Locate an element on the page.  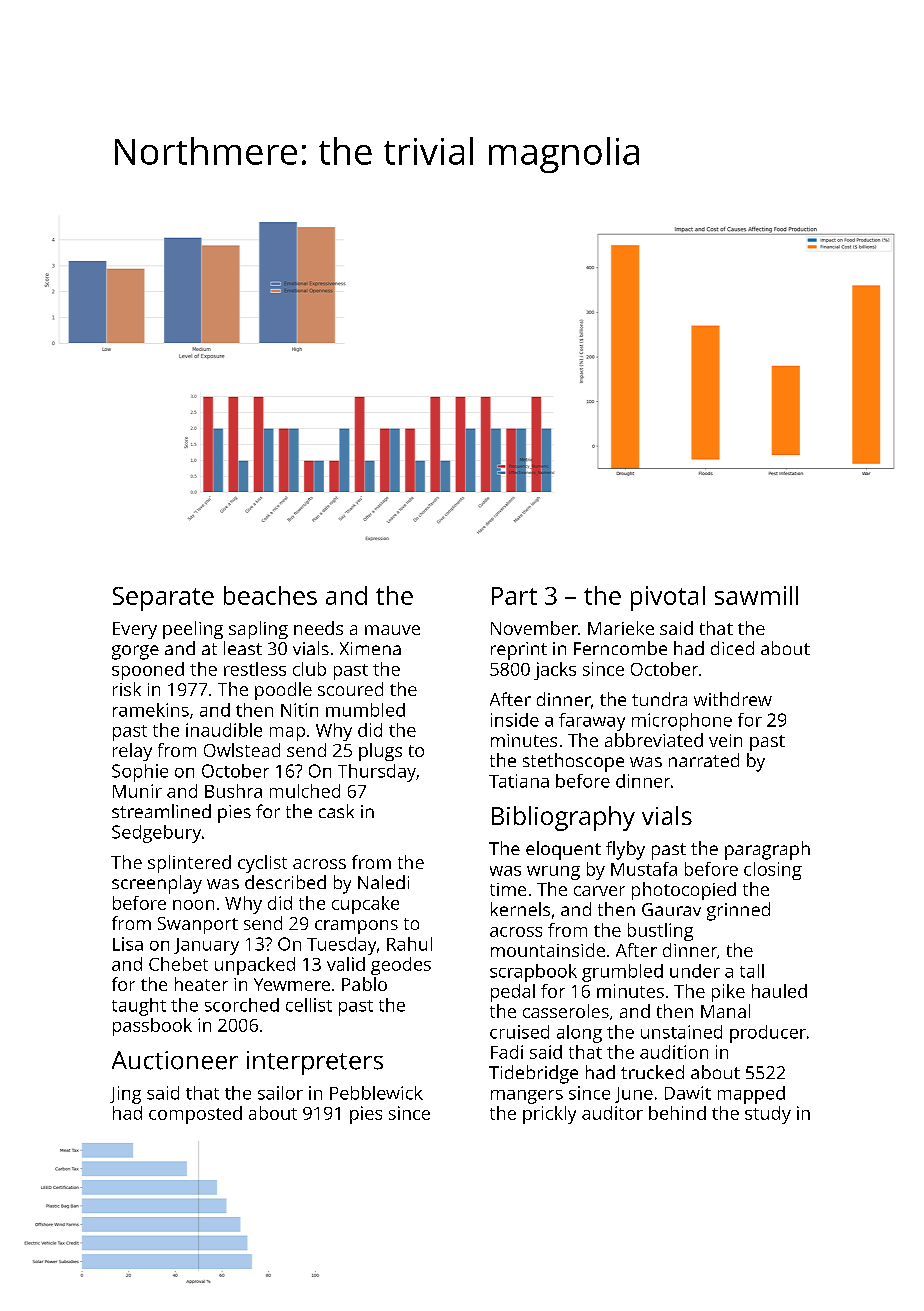
faraway is located at coordinates (592, 722).
